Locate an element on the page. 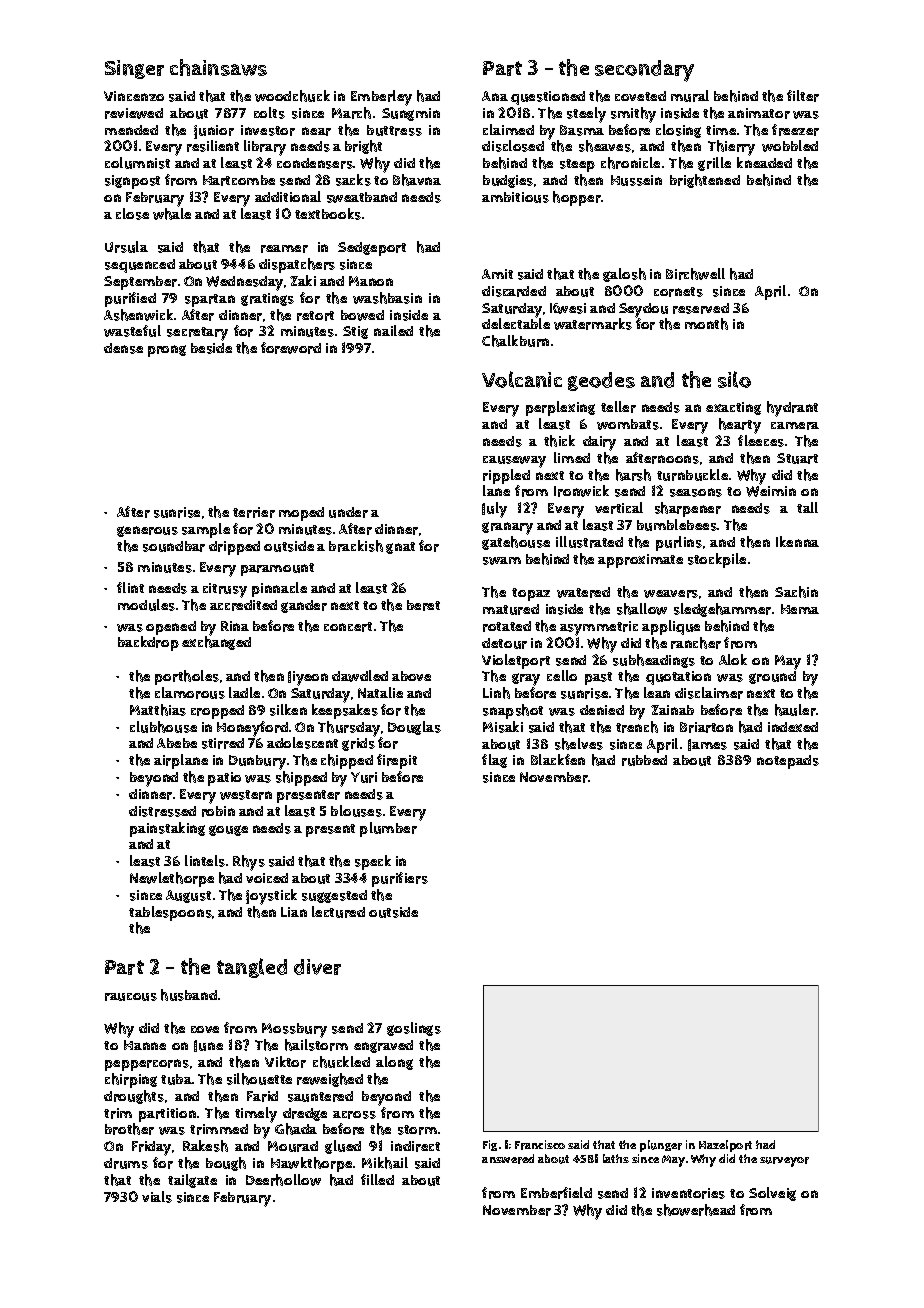 The image size is (924, 1308). quotation is located at coordinates (678, 678).
